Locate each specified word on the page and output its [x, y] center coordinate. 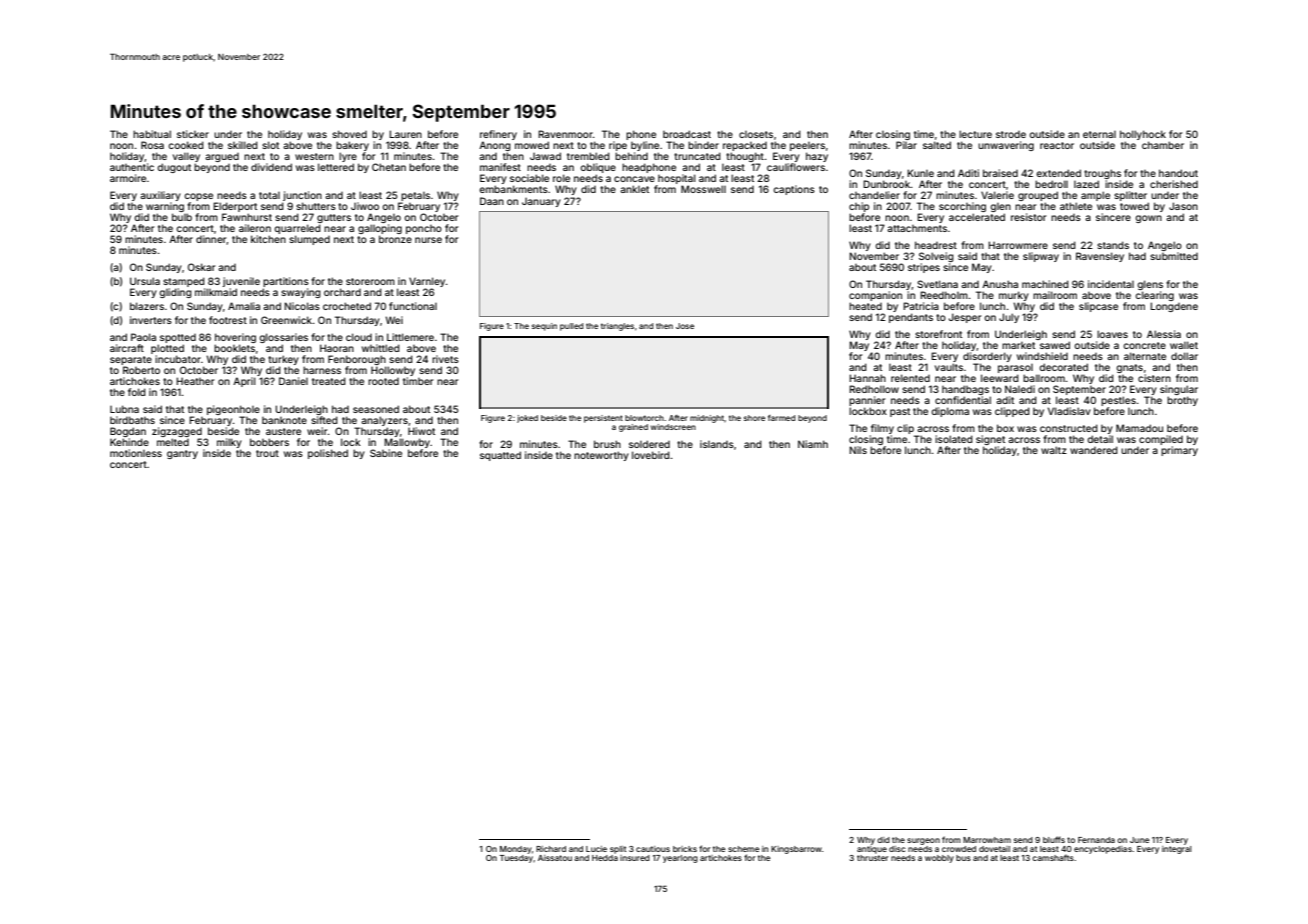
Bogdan [128, 432]
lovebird [651, 455]
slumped [309, 240]
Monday [516, 850]
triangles [617, 327]
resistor [1028, 217]
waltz [1054, 450]
